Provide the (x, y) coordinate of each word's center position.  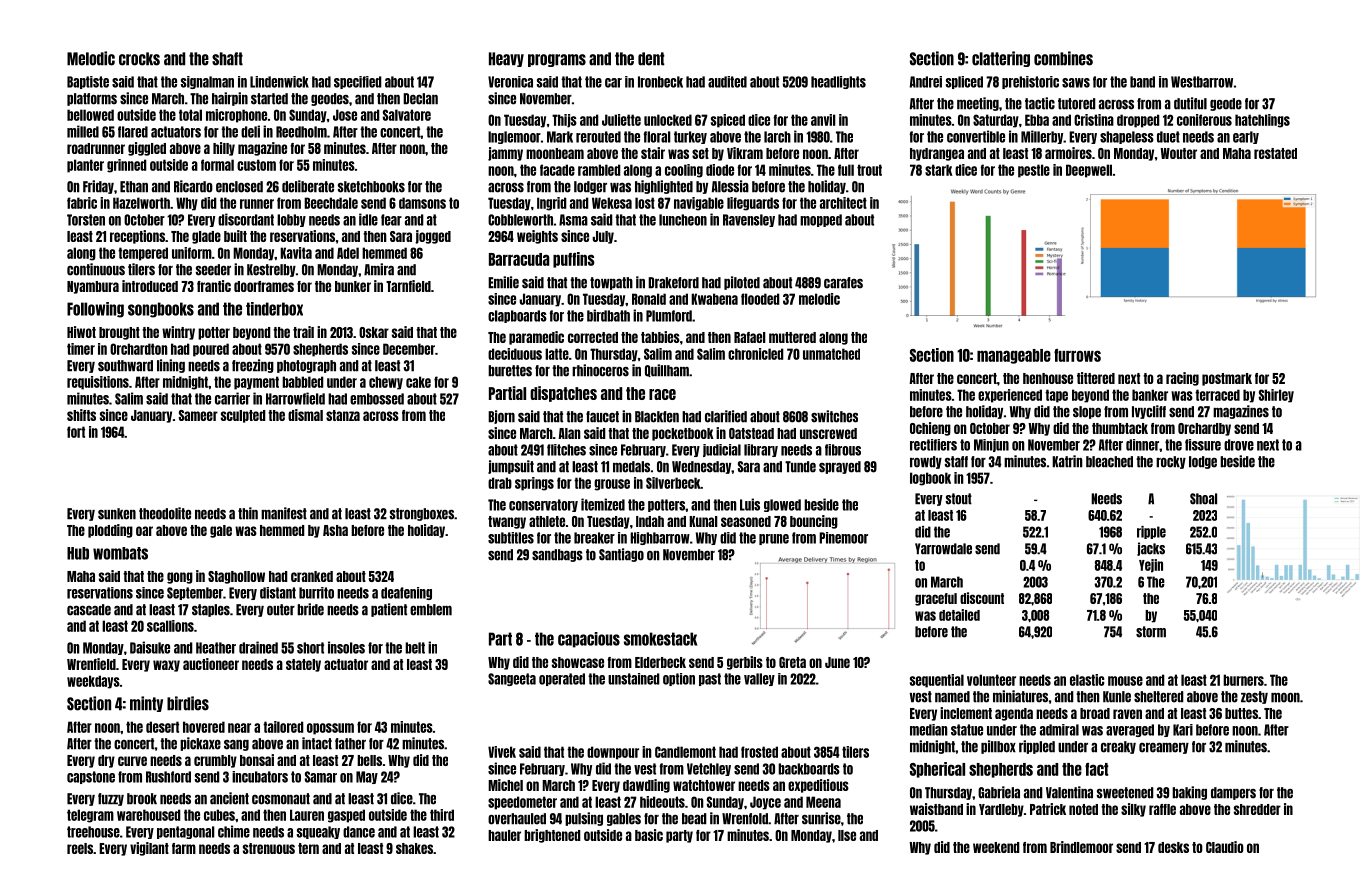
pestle (1034, 171)
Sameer (198, 415)
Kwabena (714, 299)
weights (537, 237)
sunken (117, 514)
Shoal (1203, 499)
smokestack (660, 639)
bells (369, 760)
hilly (224, 149)
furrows (1077, 355)
